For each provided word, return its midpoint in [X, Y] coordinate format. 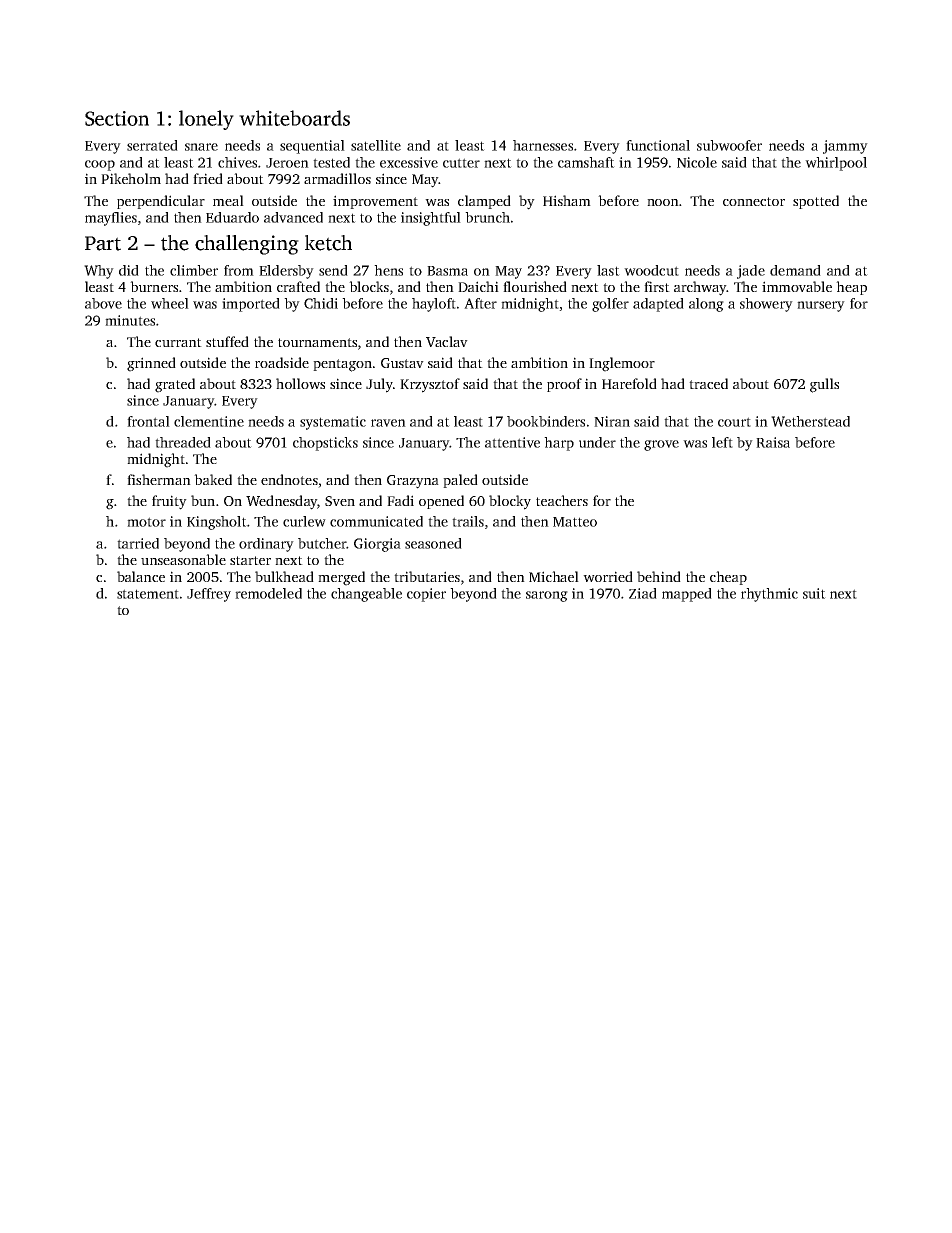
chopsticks [325, 444]
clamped [484, 202]
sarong [547, 596]
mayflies [111, 219]
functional [658, 145]
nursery [821, 306]
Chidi [321, 303]
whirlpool [836, 164]
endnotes [289, 479]
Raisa [773, 442]
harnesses [543, 145]
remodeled [268, 593]
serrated [152, 145]
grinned [151, 364]
